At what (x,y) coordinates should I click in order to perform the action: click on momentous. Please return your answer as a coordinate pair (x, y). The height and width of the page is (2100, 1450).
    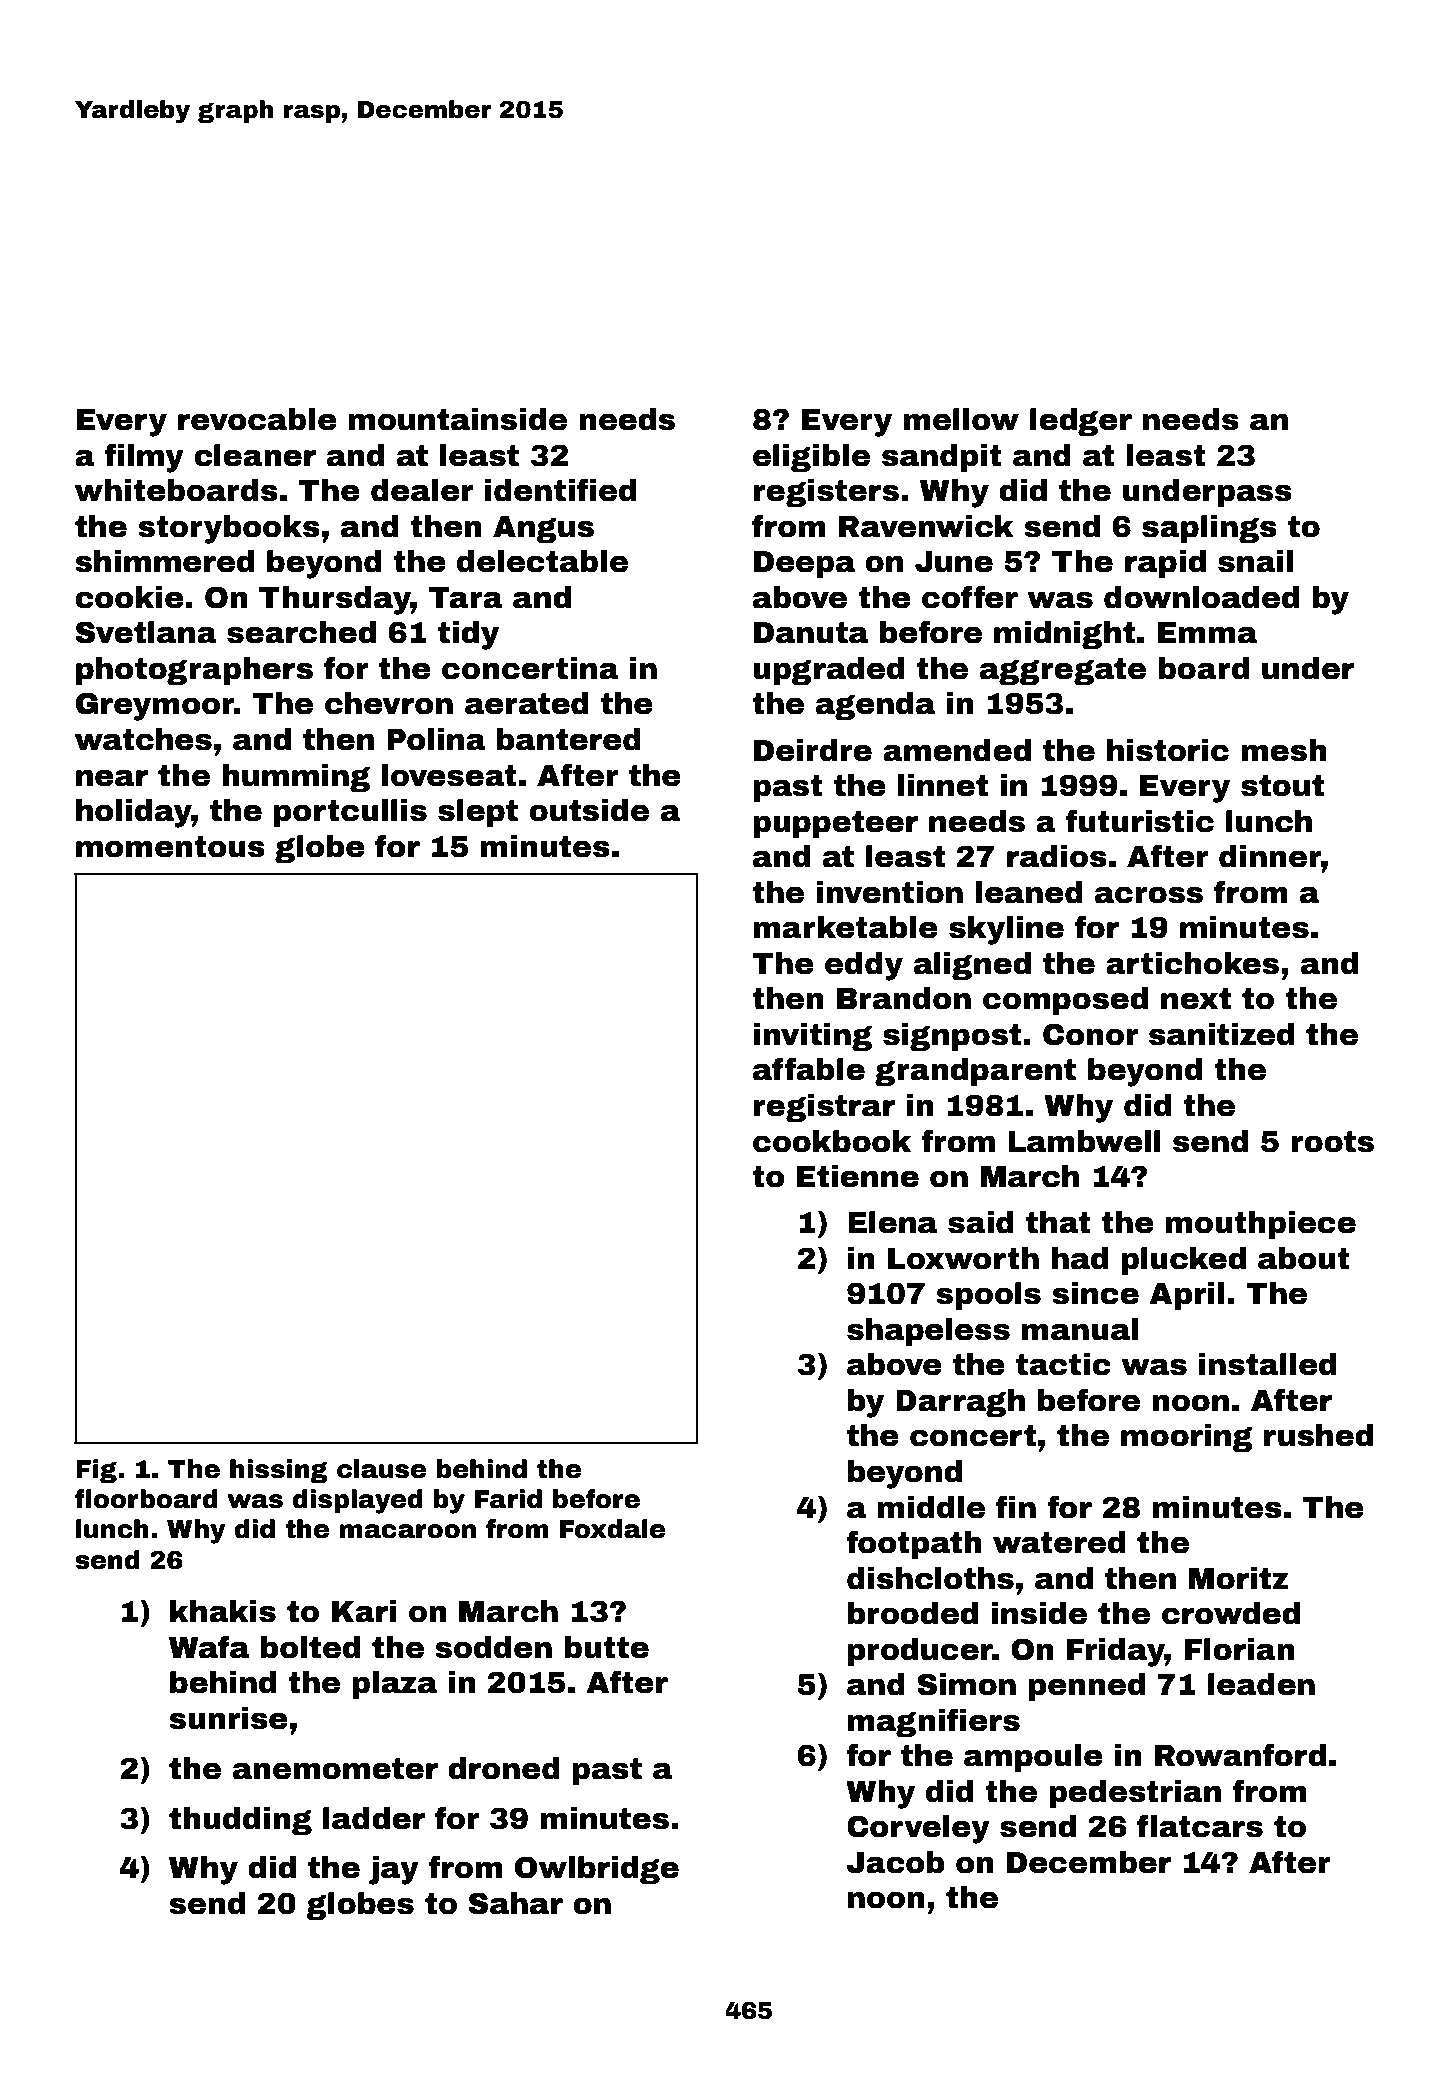
    Looking at the image, I should click on (170, 847).
